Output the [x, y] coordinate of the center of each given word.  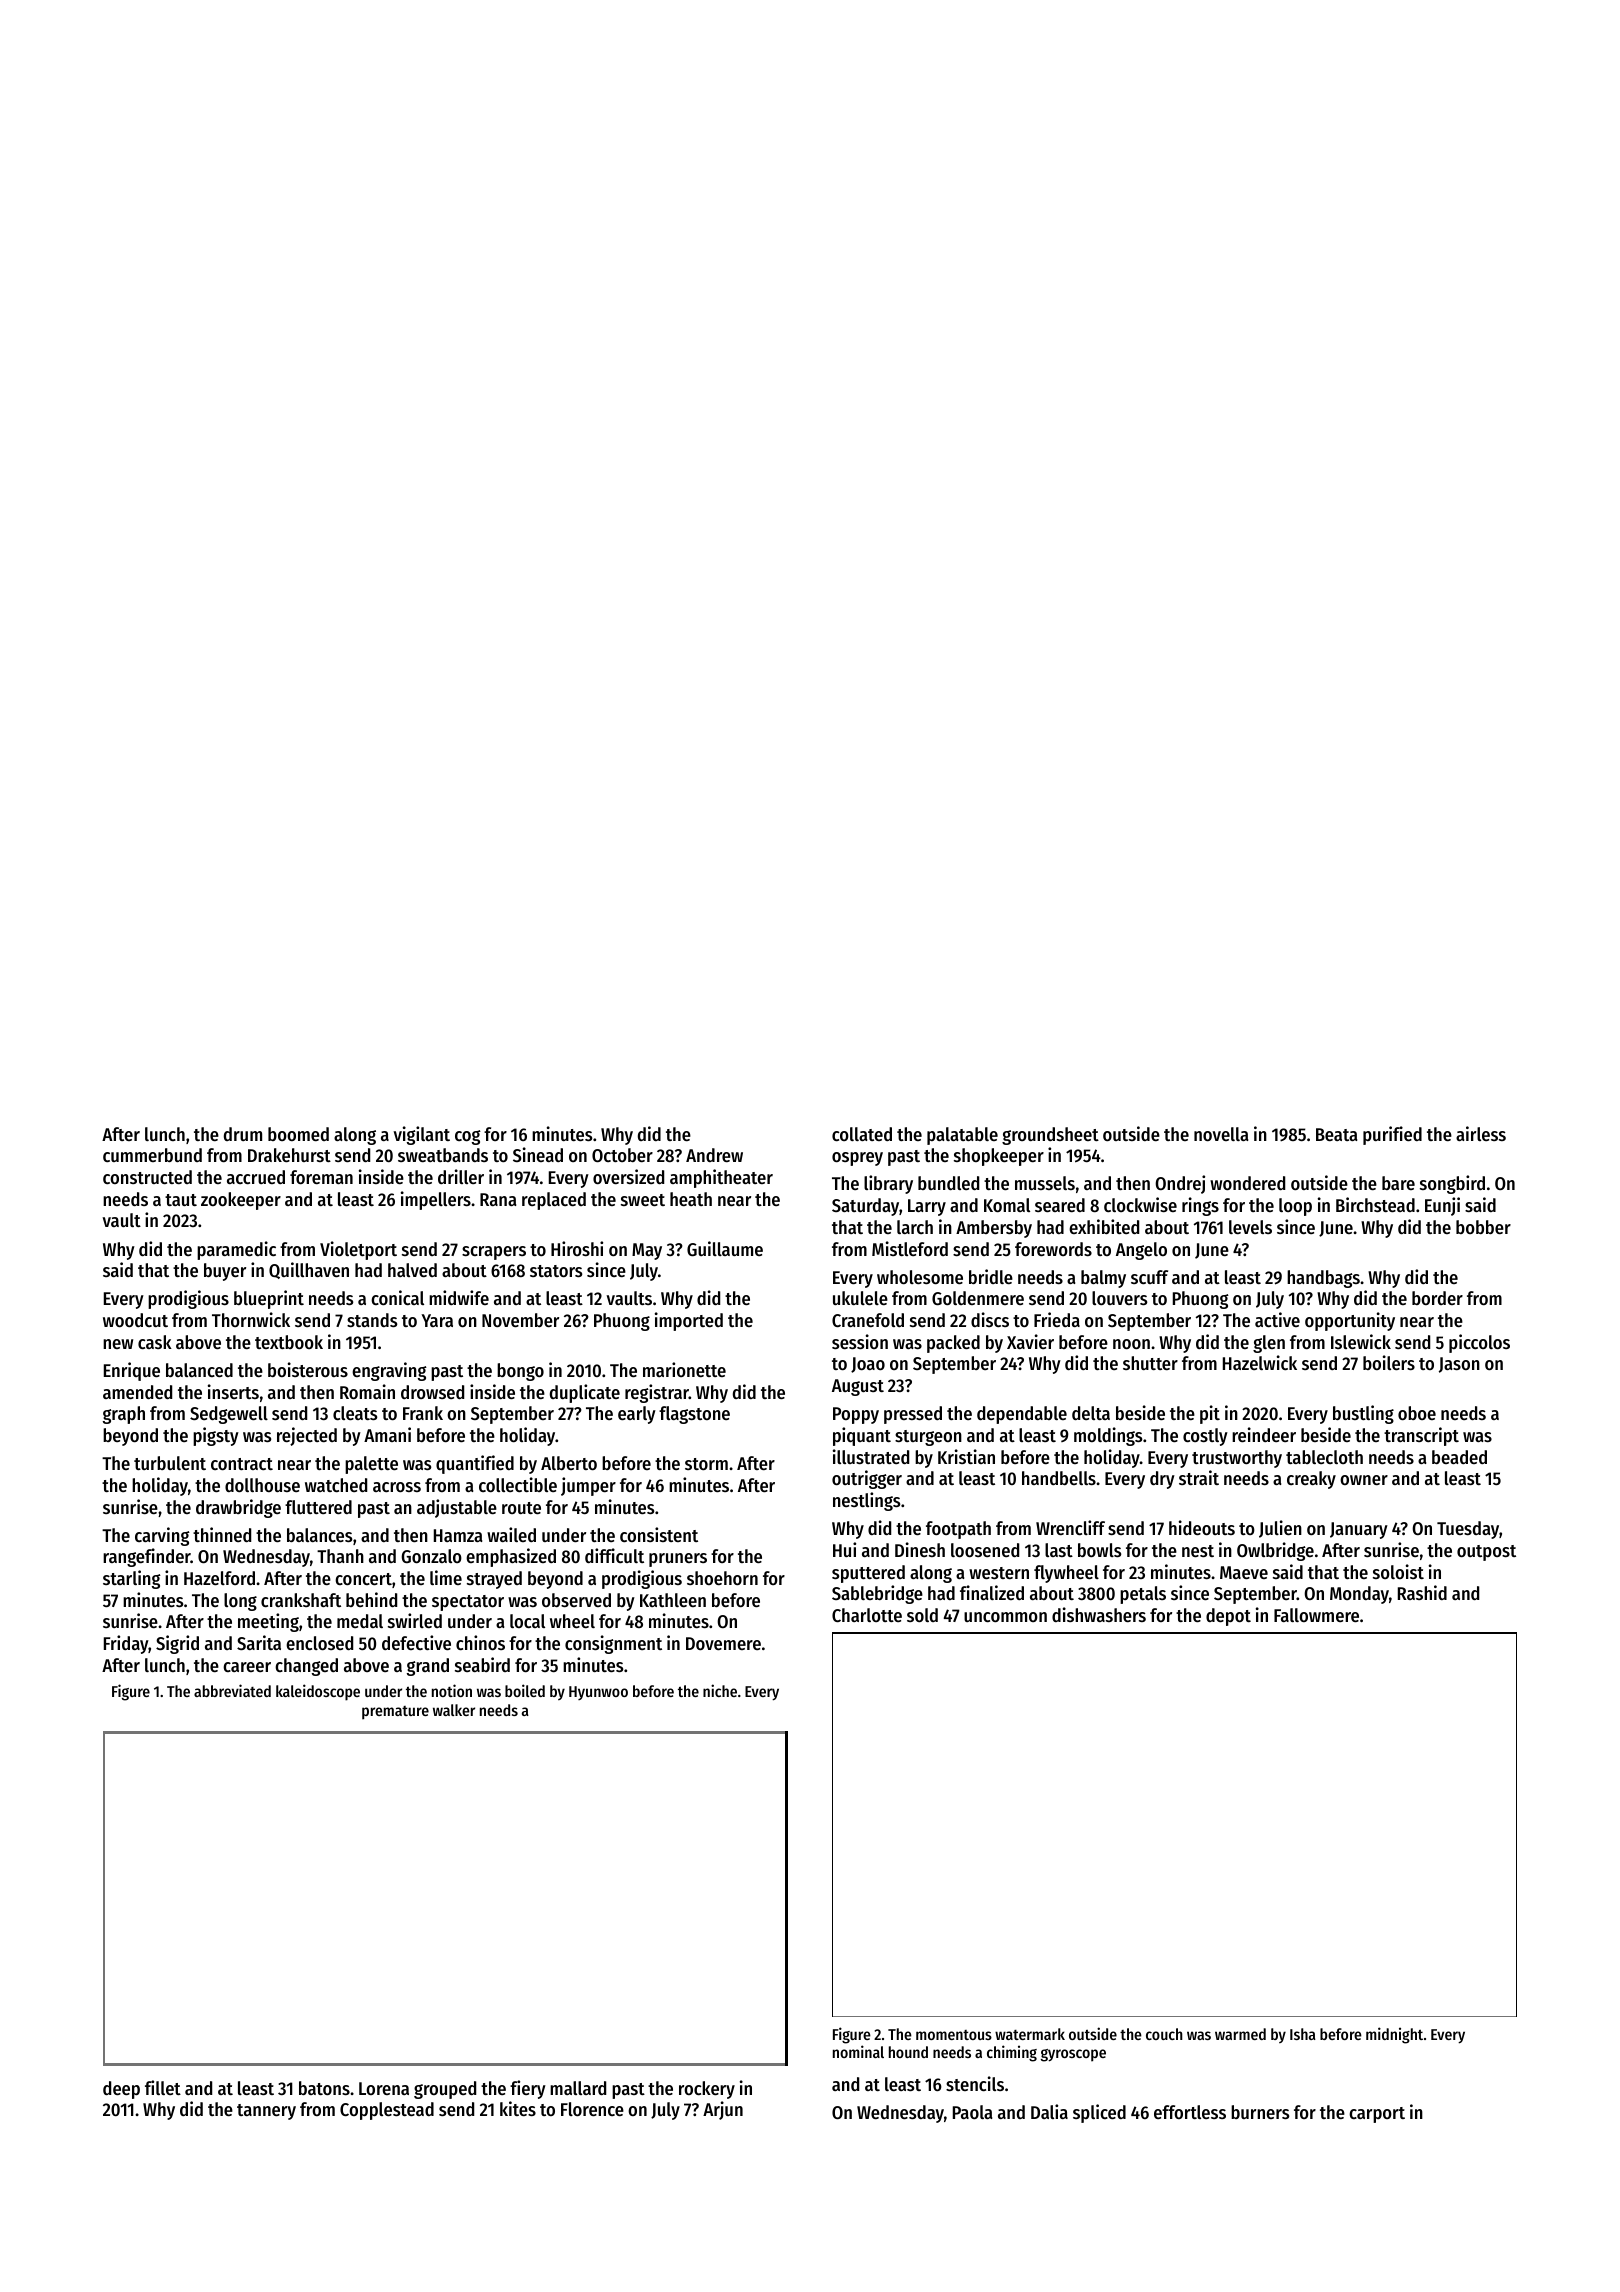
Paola [972, 2112]
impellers [436, 1200]
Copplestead [387, 2111]
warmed [1240, 2034]
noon [1131, 1344]
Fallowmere [1316, 1615]
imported [689, 1321]
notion [452, 1690]
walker [454, 1710]
